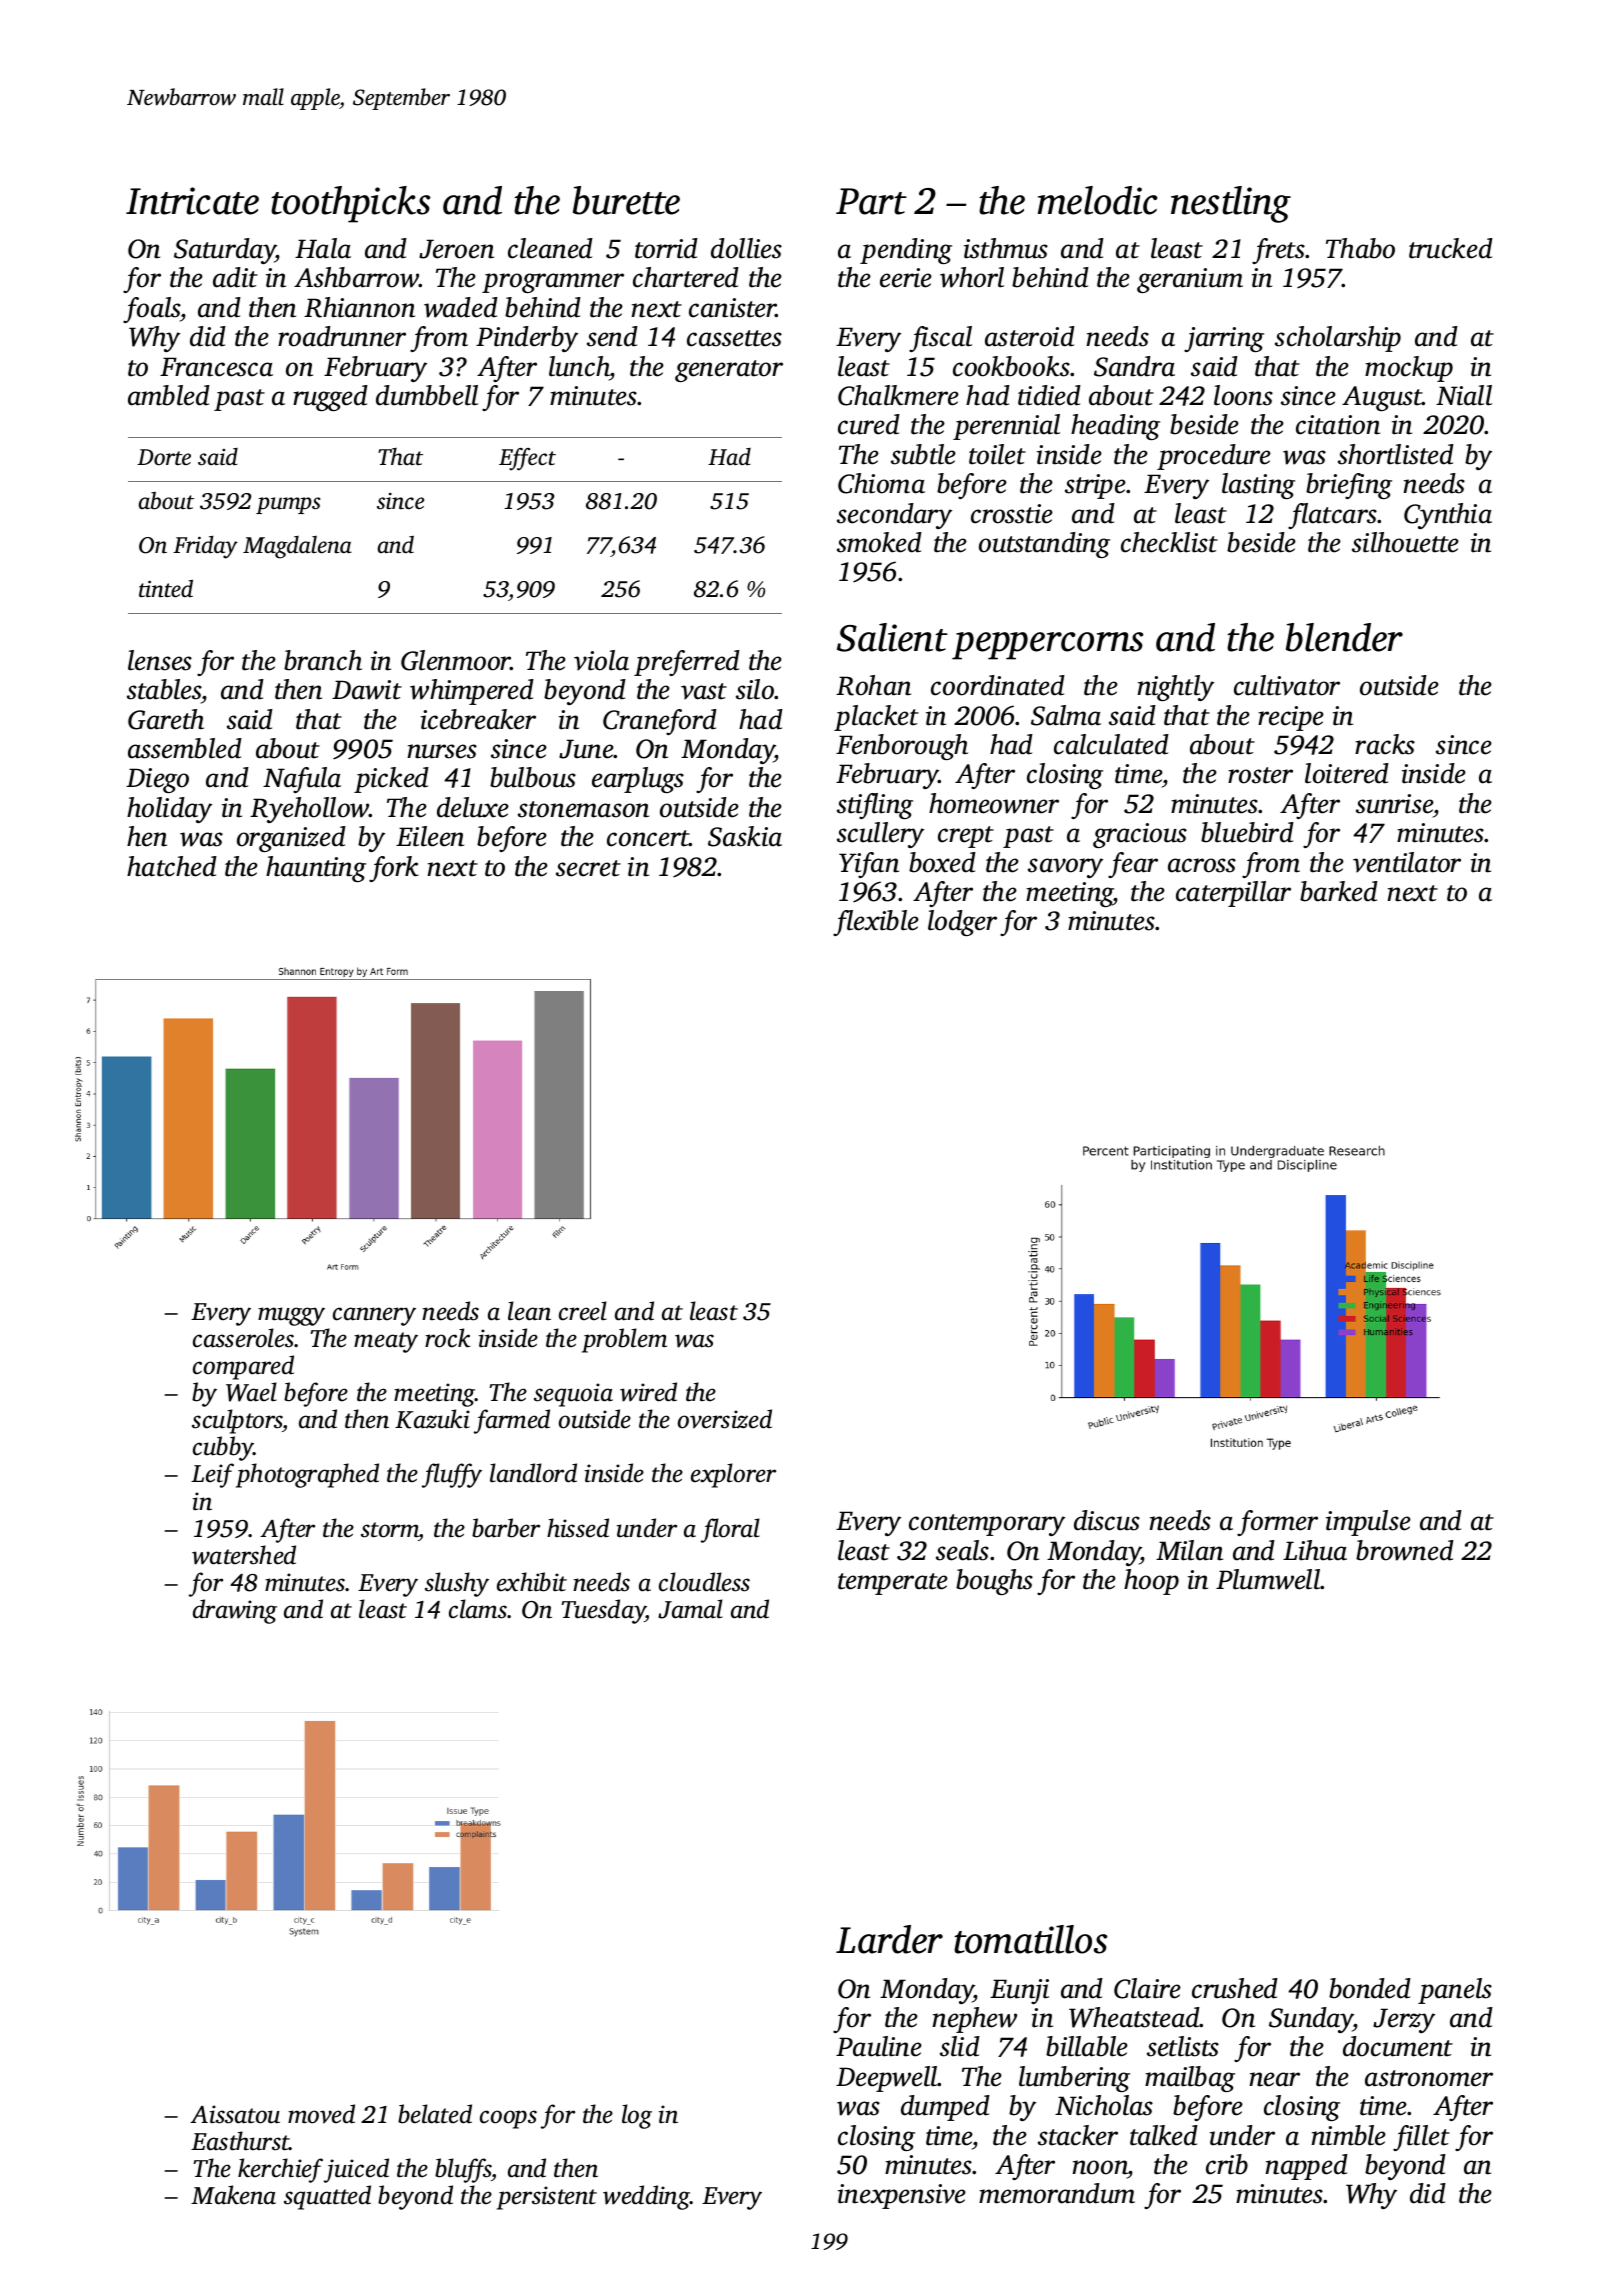  Describe the element at coordinates (350, 204) in the screenshot. I see `toothpicks` at that location.
